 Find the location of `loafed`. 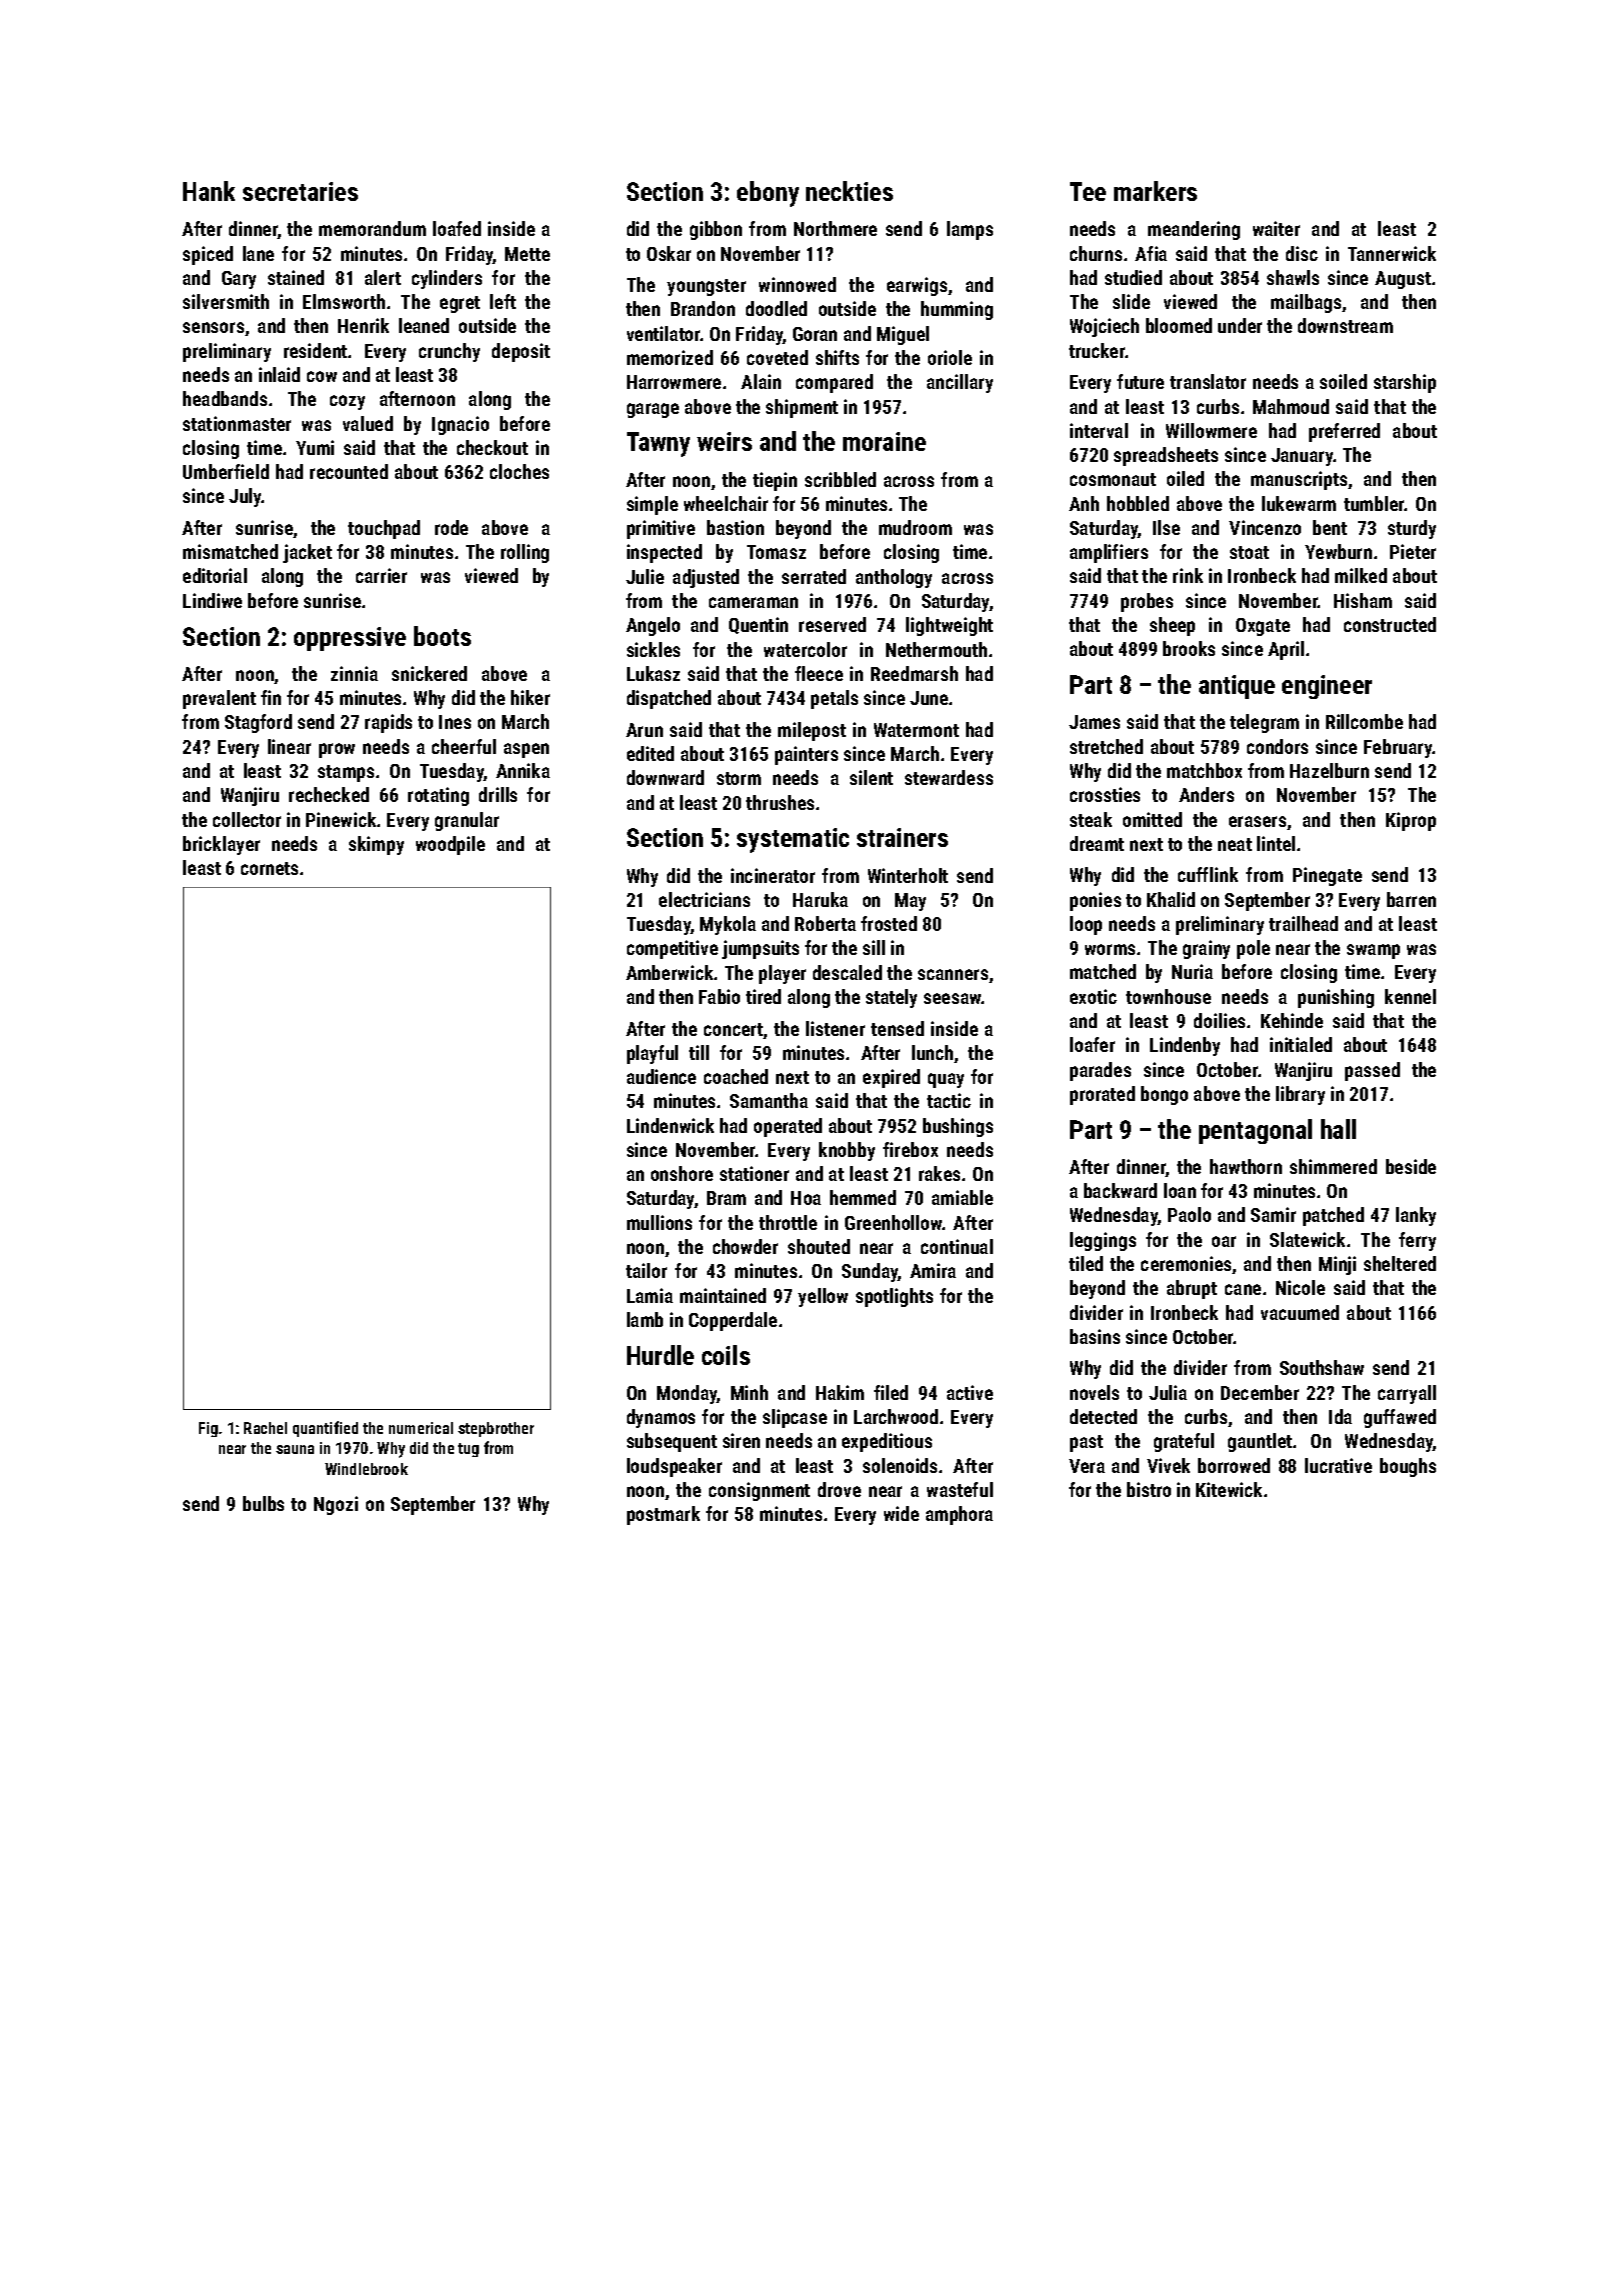

loafed is located at coordinates (457, 228).
